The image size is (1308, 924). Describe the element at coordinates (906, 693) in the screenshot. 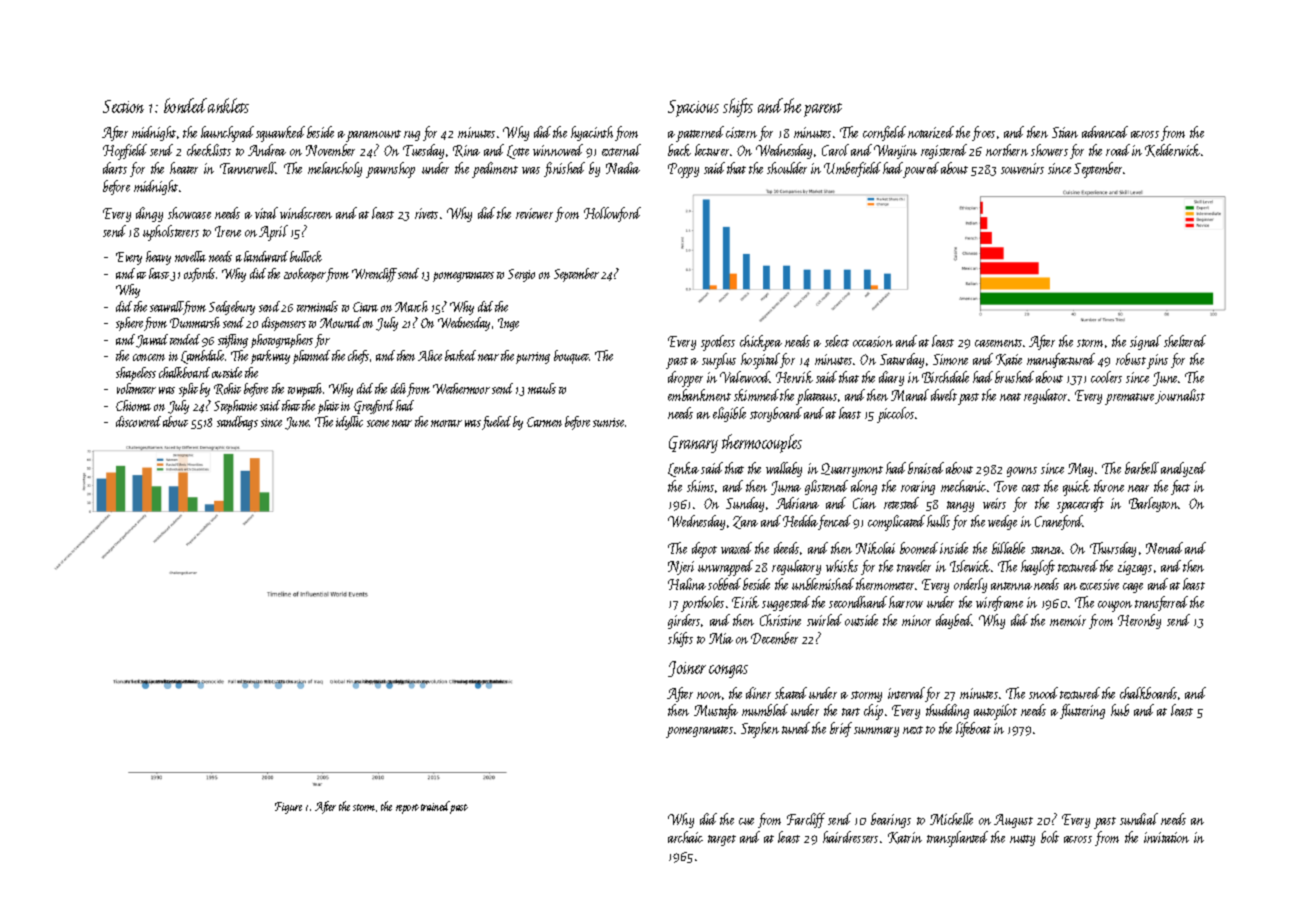

I see `interval` at that location.
